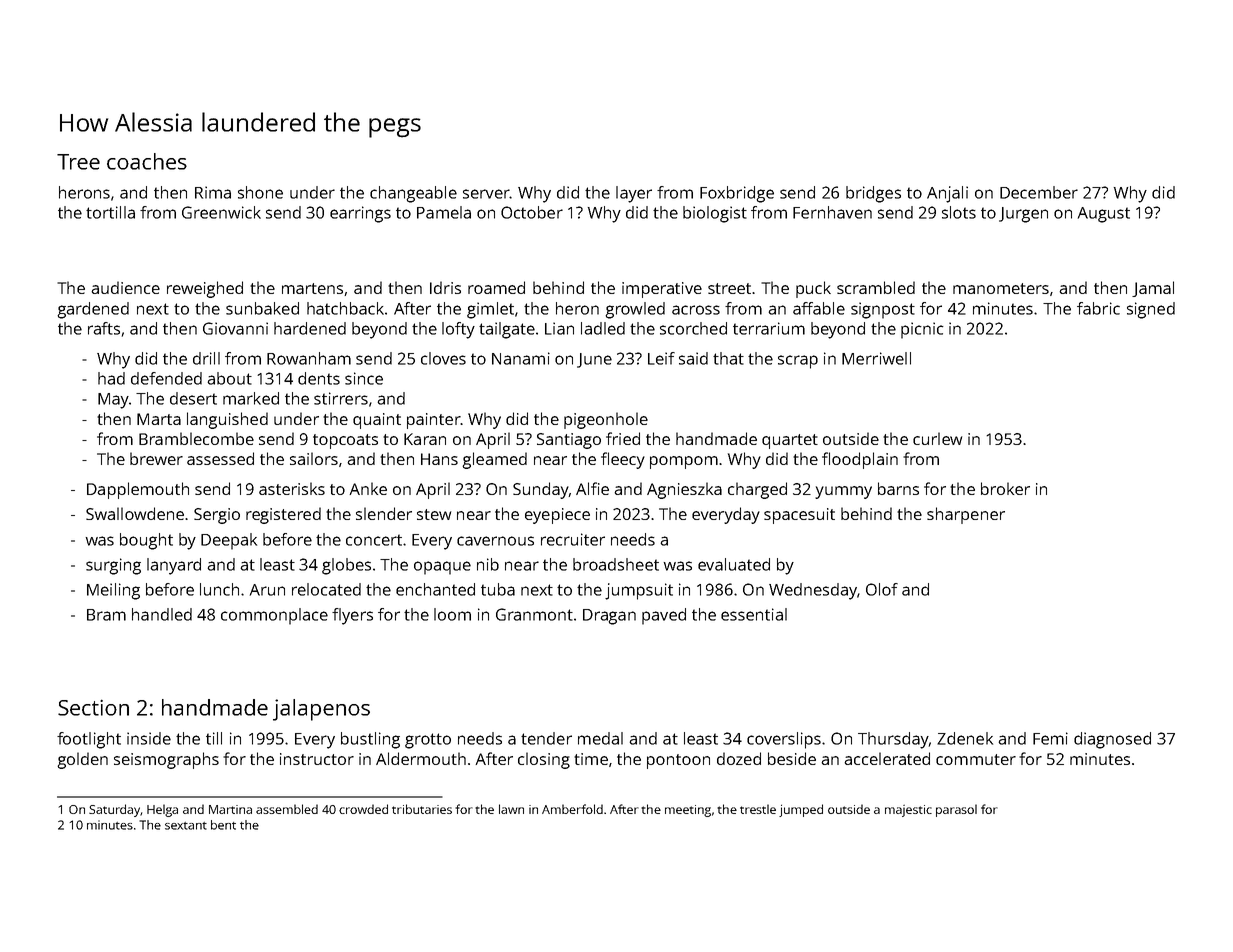 Image resolution: width=1233 pixels, height=952 pixels. Describe the element at coordinates (882, 589) in the document. I see `Olof` at that location.
